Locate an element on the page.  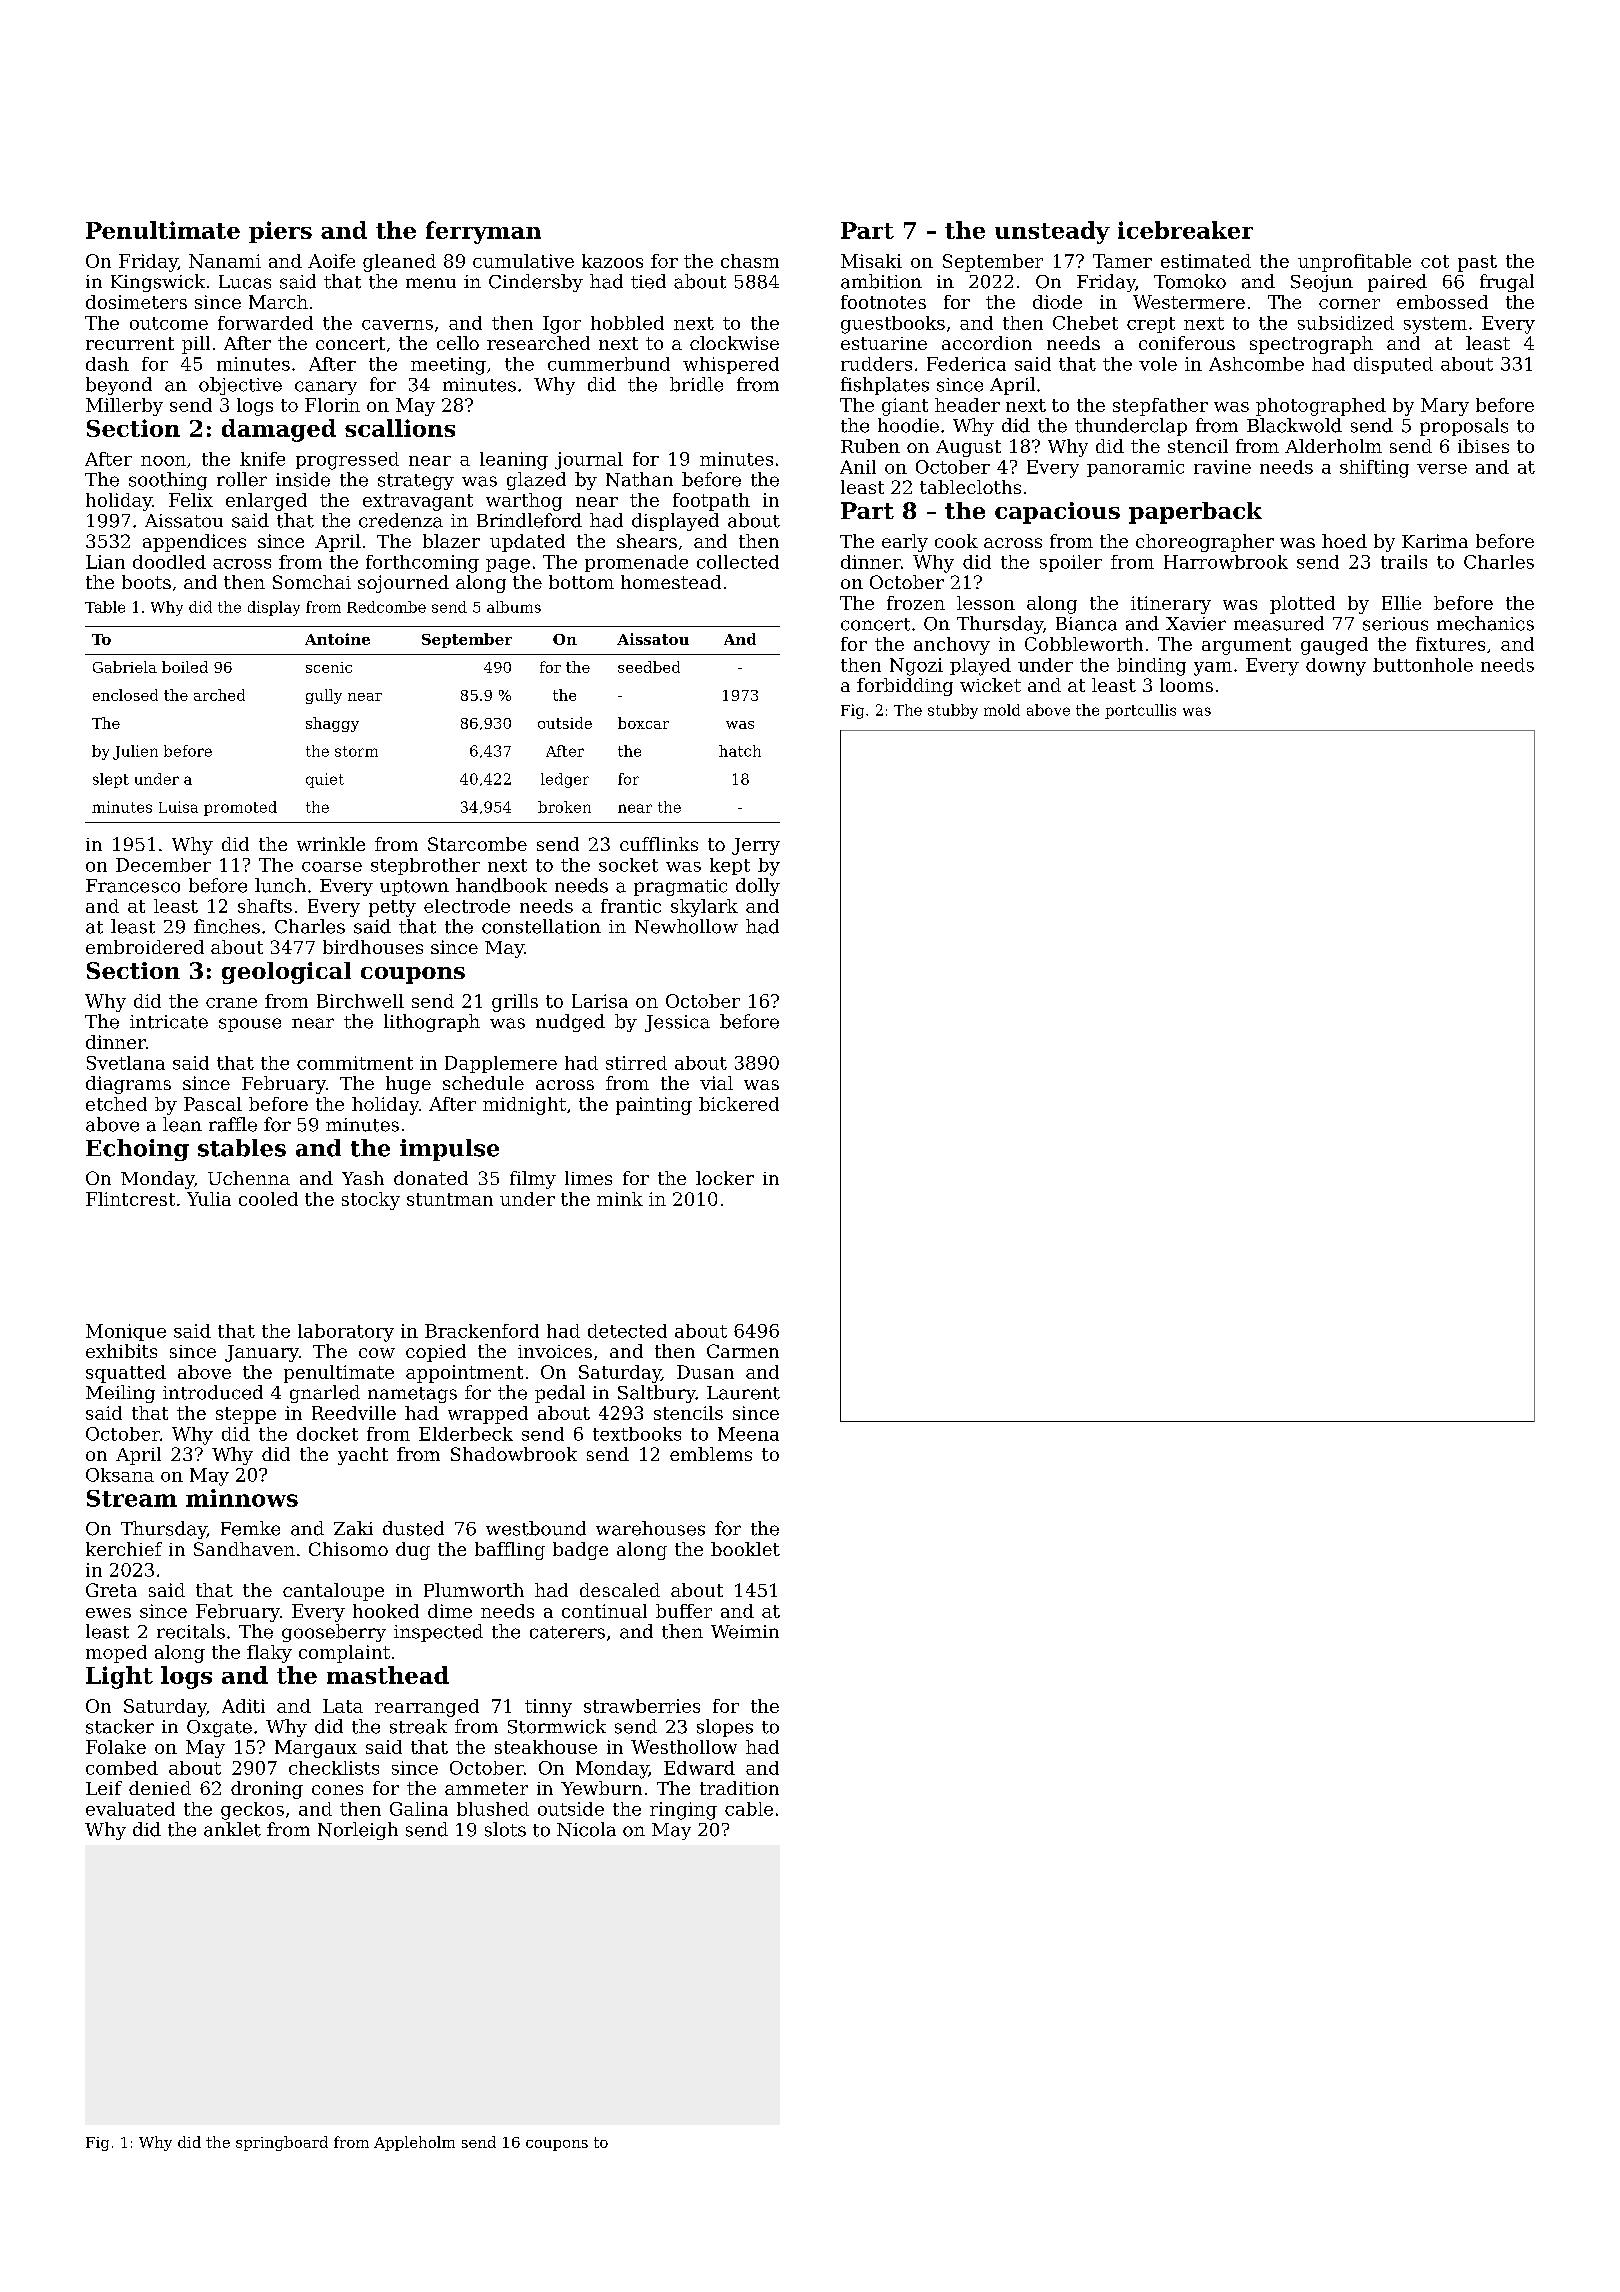
Meena is located at coordinates (748, 1434).
